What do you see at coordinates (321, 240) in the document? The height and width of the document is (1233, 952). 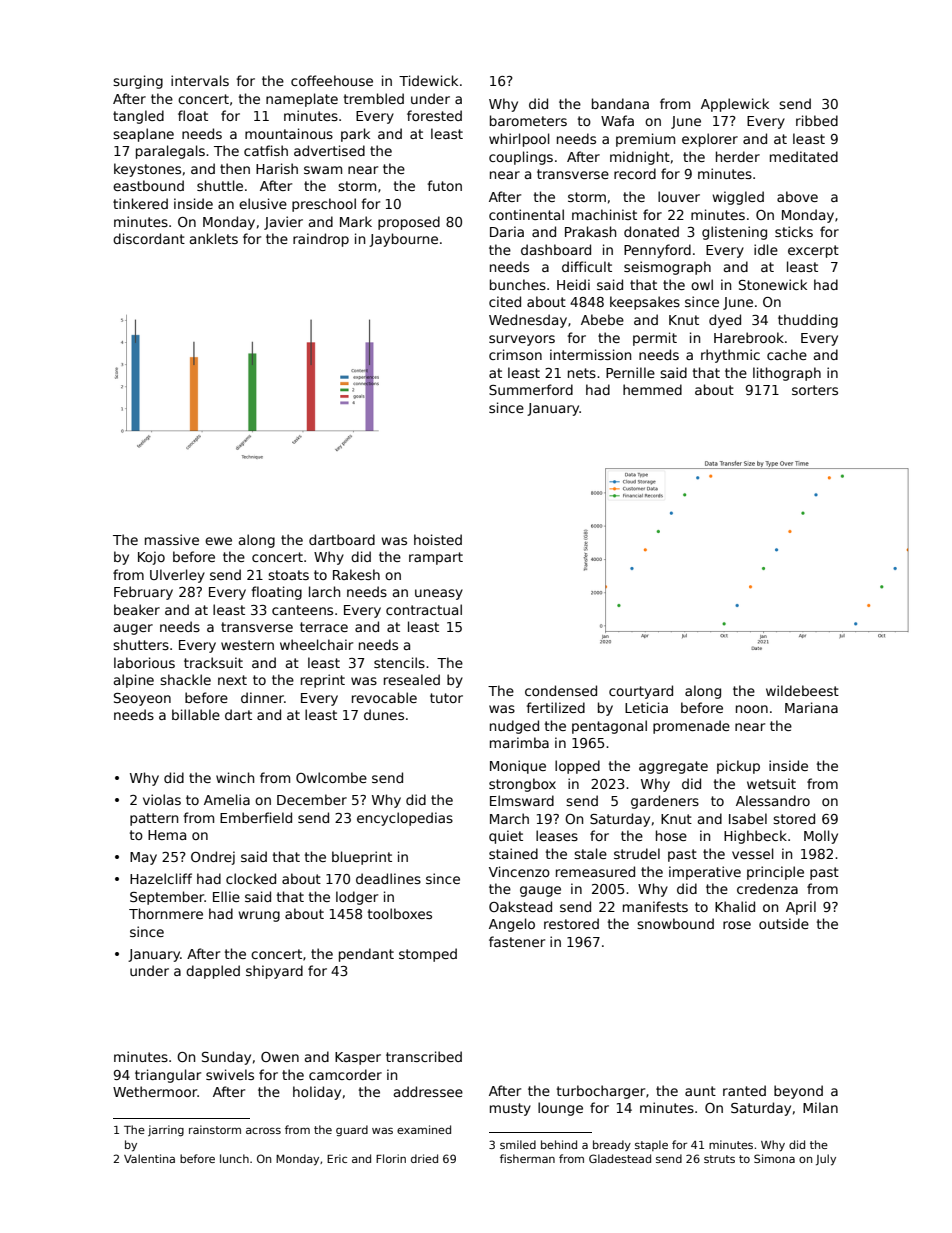 I see `raindrop` at bounding box center [321, 240].
